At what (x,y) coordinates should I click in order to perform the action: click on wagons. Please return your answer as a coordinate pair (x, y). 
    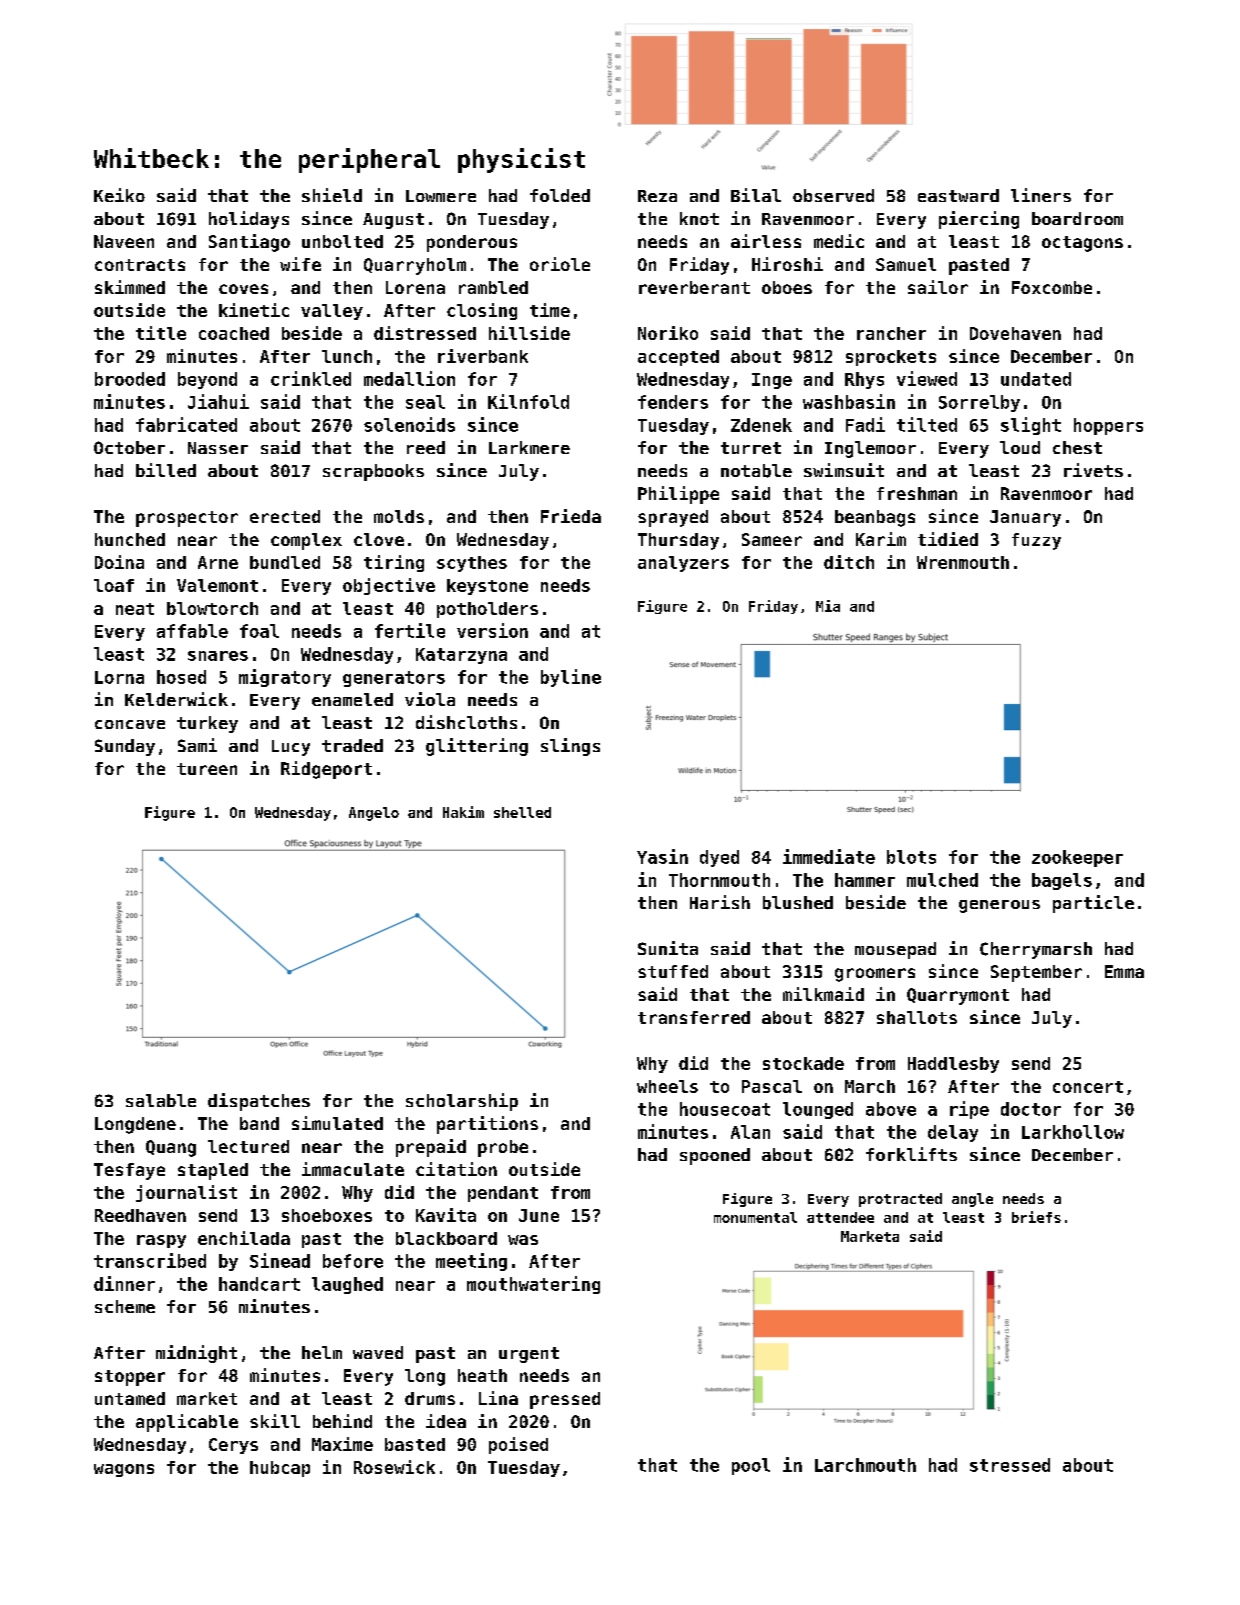
    Looking at the image, I should click on (124, 1470).
